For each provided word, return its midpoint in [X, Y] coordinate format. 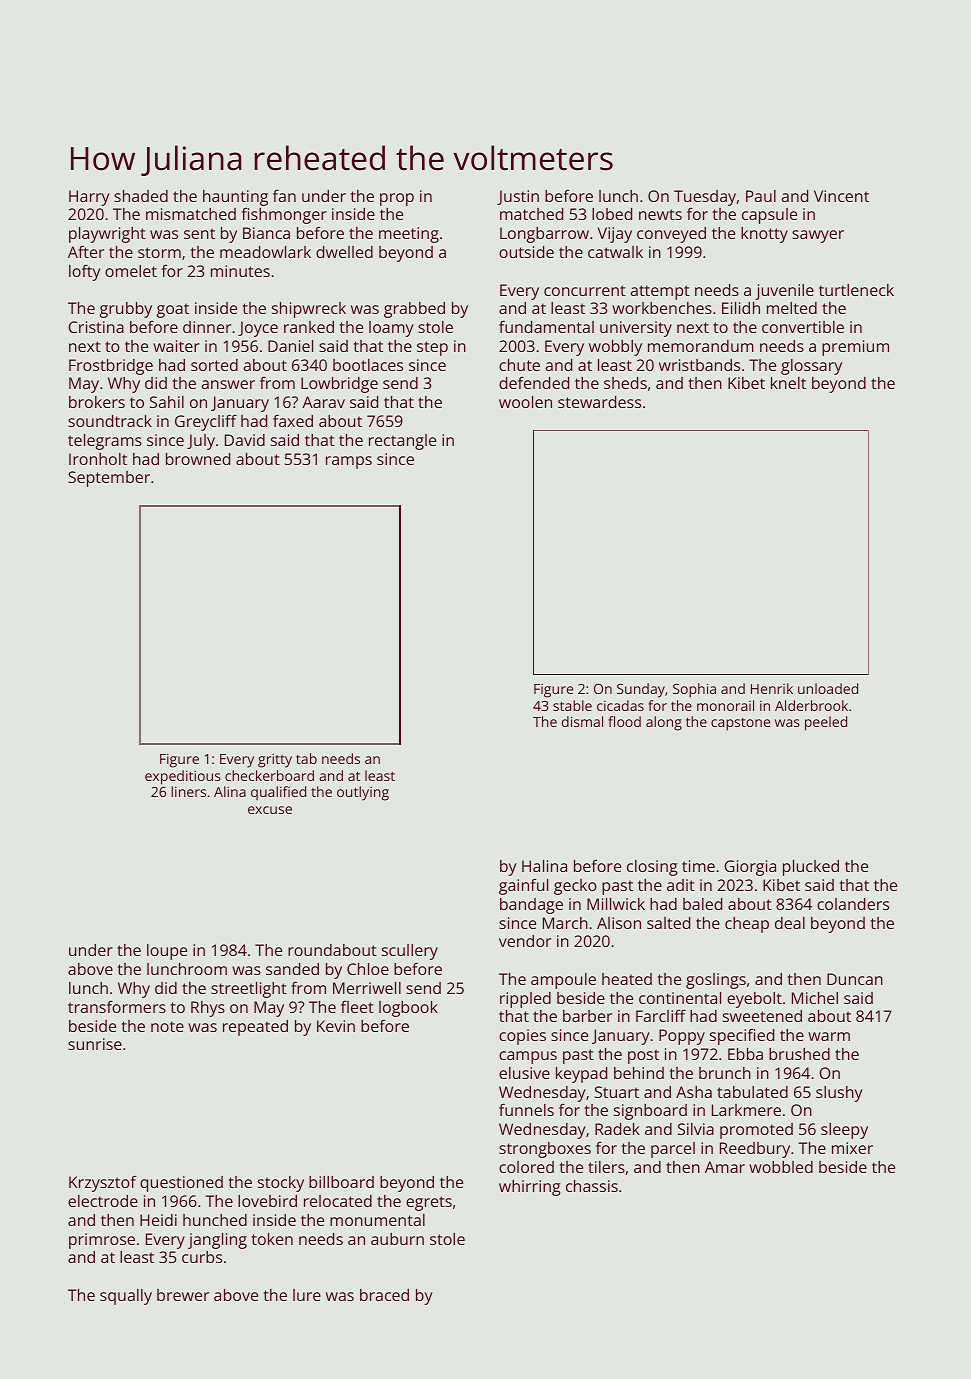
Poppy [682, 1037]
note [167, 1026]
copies [522, 1037]
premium [855, 348]
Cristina [96, 327]
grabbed [414, 310]
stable [572, 705]
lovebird [267, 1201]
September [109, 479]
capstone [740, 724]
